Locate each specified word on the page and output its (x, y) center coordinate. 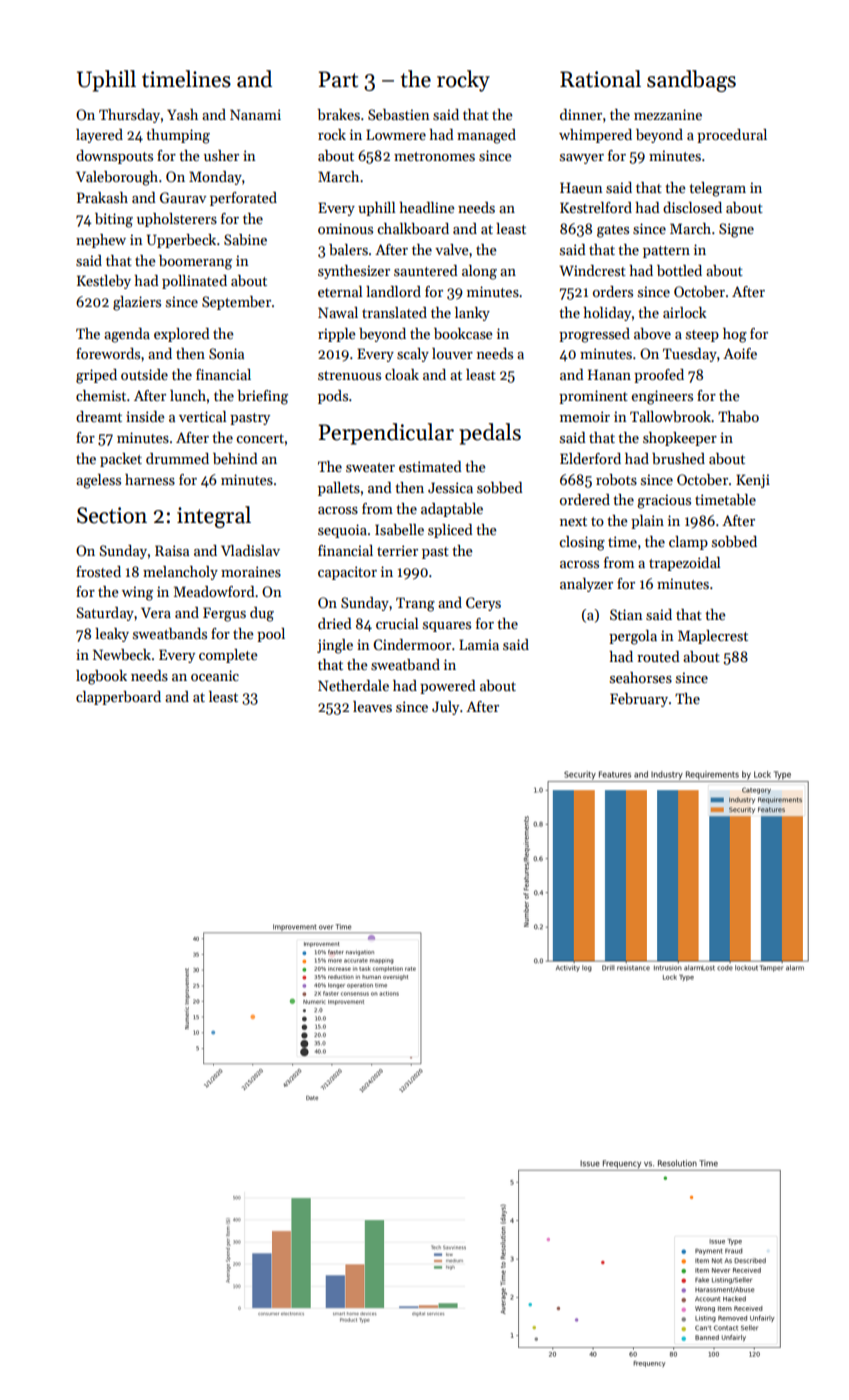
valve (452, 249)
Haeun (581, 187)
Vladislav (250, 550)
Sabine (245, 239)
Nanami (255, 114)
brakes (338, 114)
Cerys (483, 604)
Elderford (590, 458)
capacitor (347, 573)
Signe (736, 230)
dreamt (99, 416)
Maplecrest (713, 637)
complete (228, 656)
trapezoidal (684, 564)
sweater (370, 467)
